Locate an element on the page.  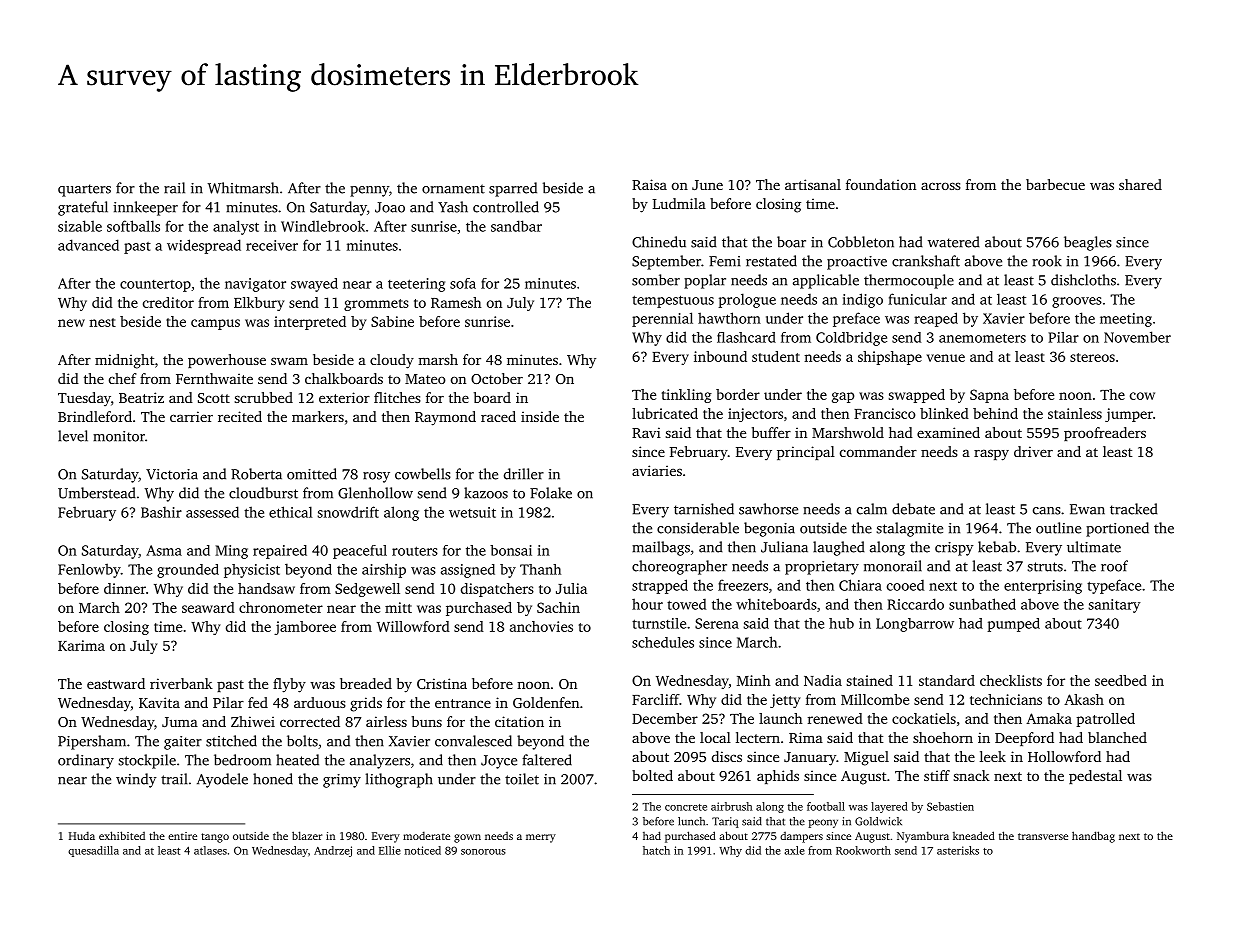
dinner is located at coordinates (125, 588).
